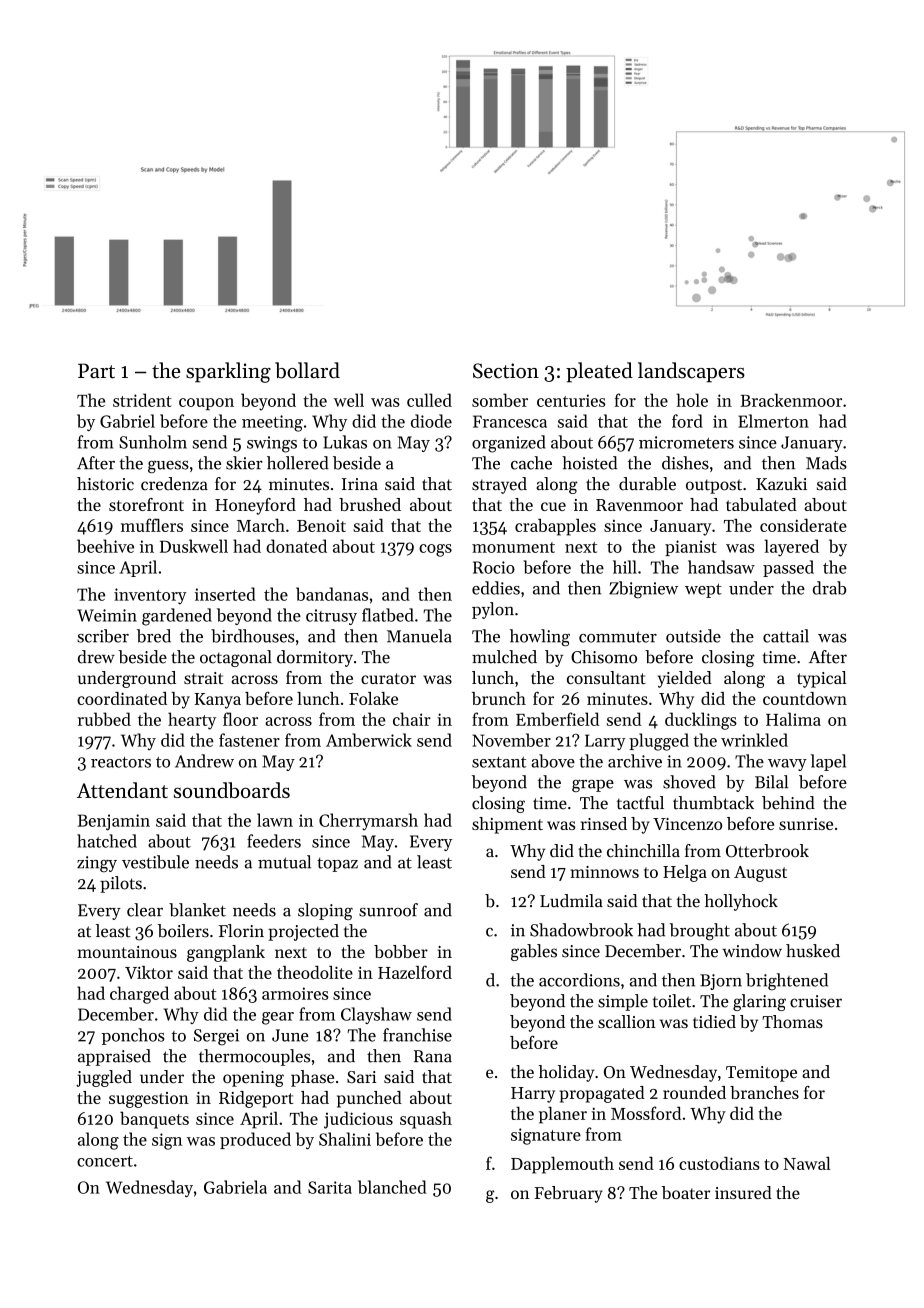 The height and width of the screenshot is (1308, 924). What do you see at coordinates (392, 1187) in the screenshot?
I see `blanched` at bounding box center [392, 1187].
